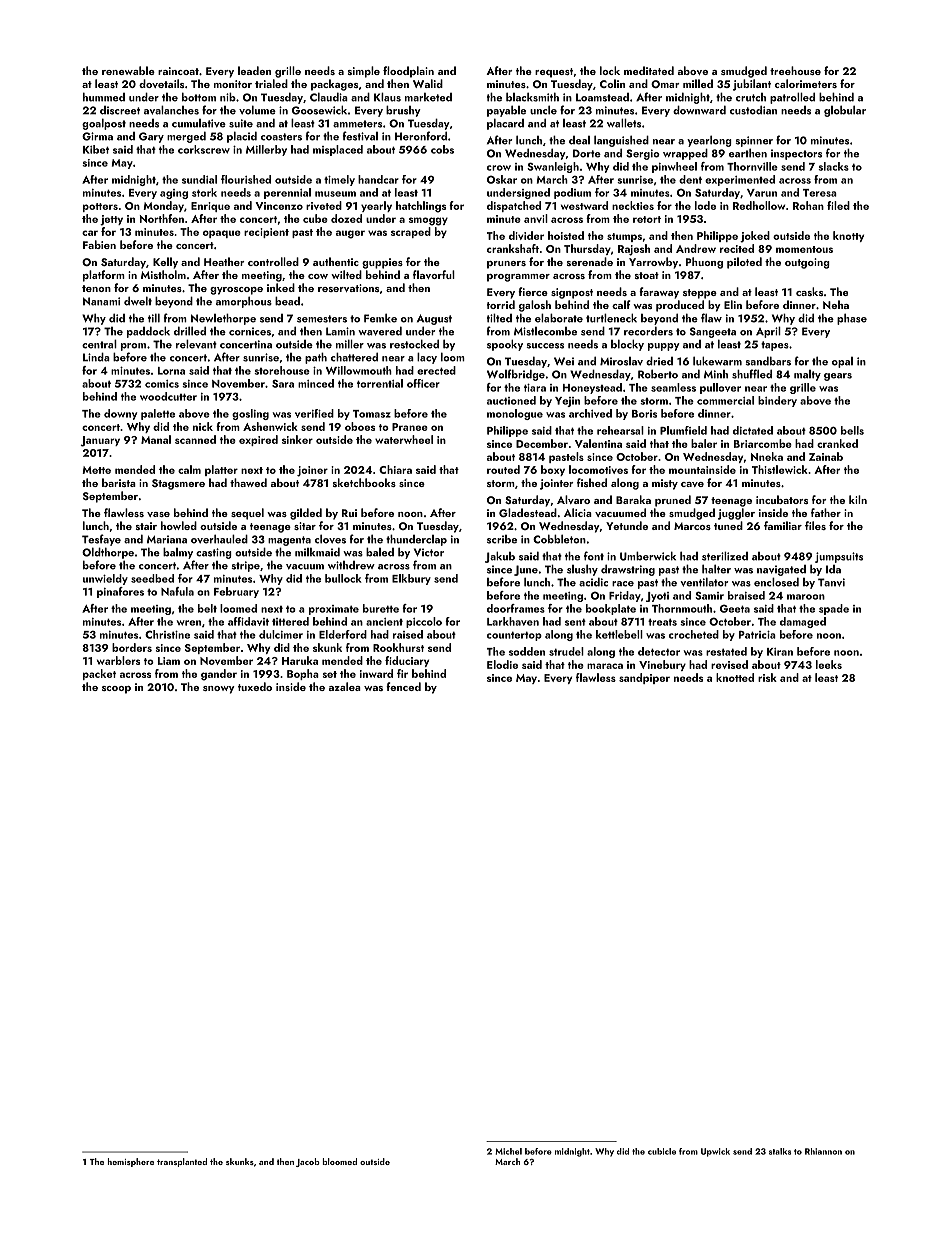 This screenshot has height=1233, width=952. What do you see at coordinates (823, 1151) in the screenshot?
I see `Rhiannon` at bounding box center [823, 1151].
